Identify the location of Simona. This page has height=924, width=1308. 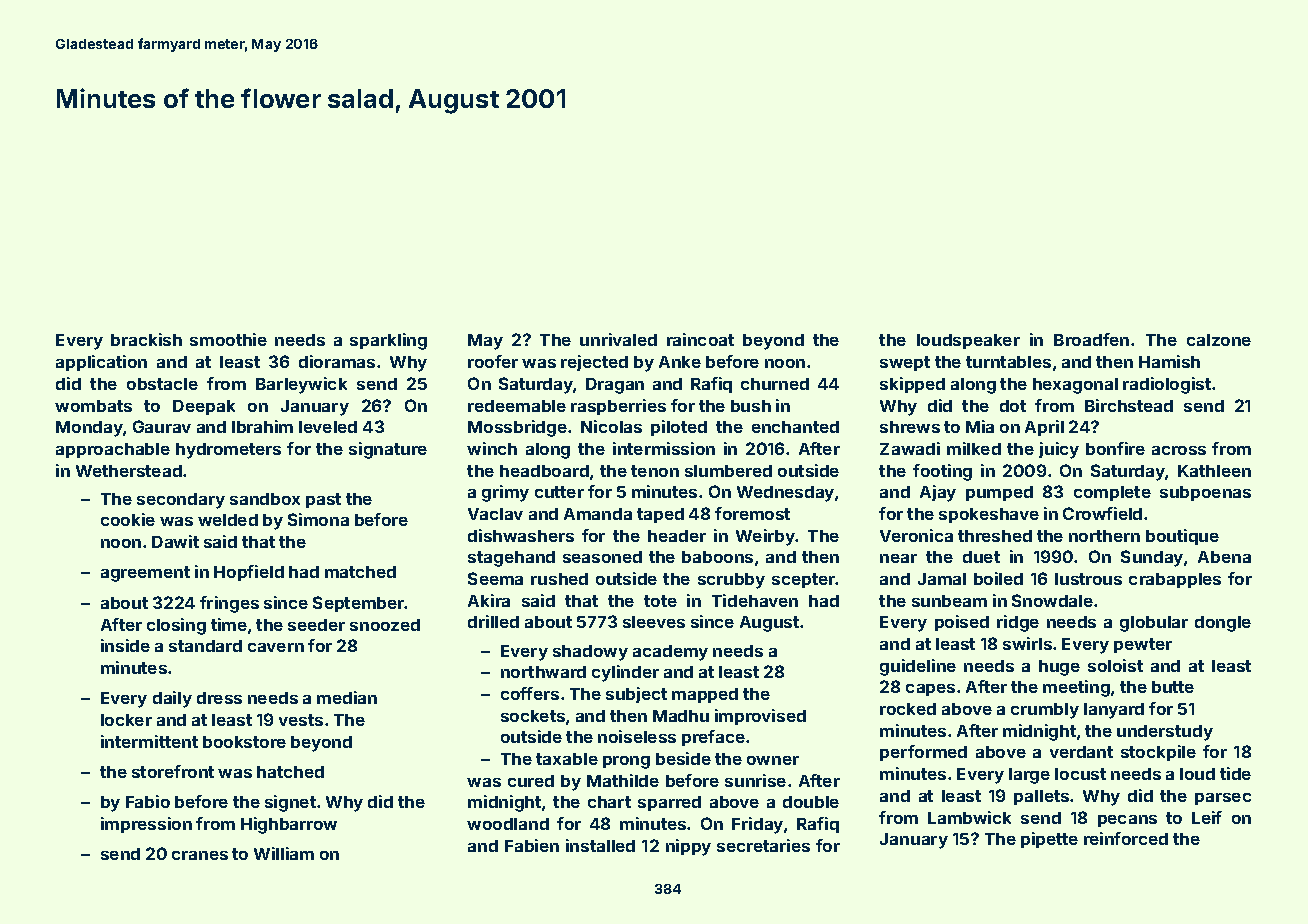
(318, 519).
